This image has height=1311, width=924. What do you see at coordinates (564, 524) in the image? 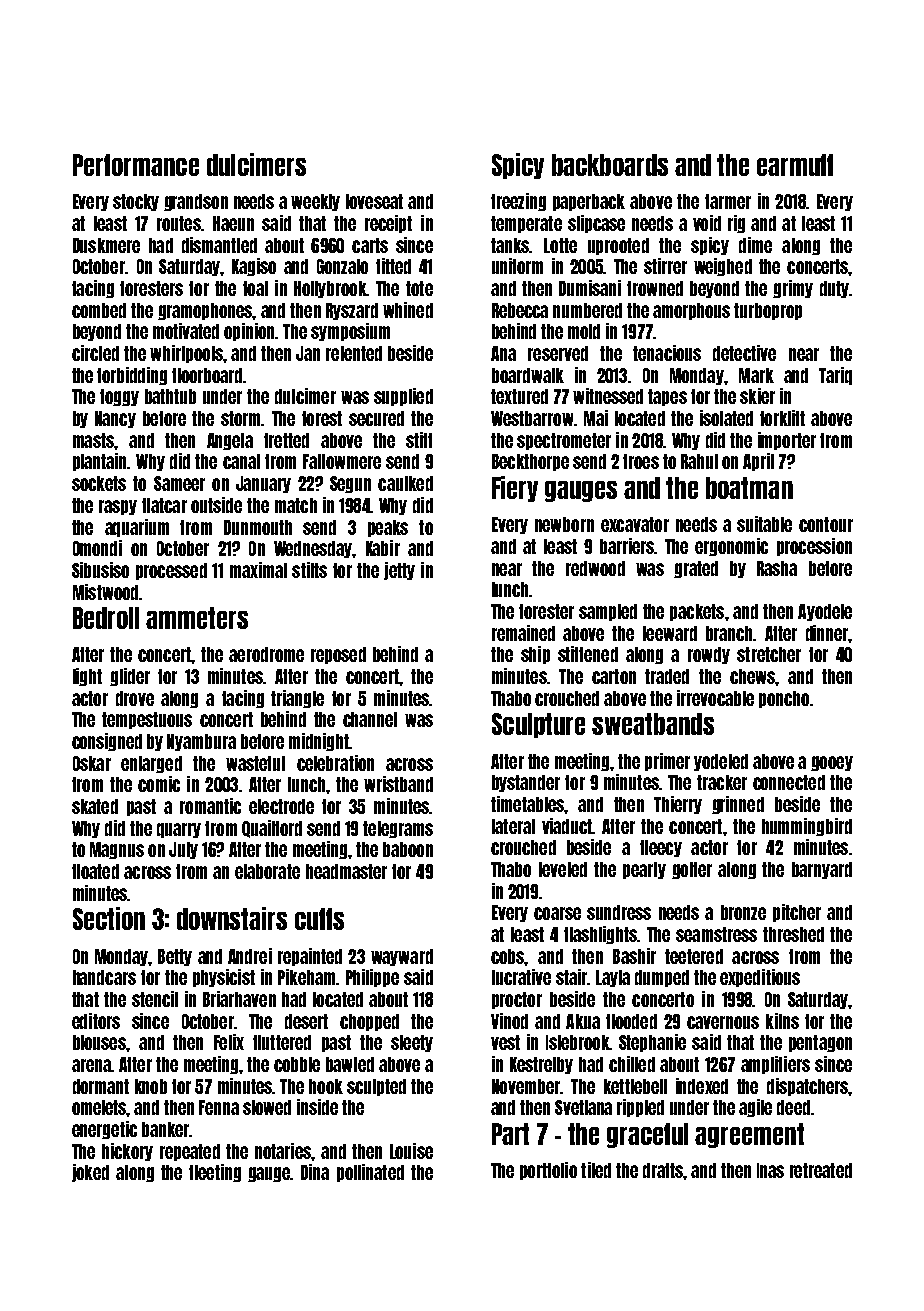
I see `newborn` at bounding box center [564, 524].
